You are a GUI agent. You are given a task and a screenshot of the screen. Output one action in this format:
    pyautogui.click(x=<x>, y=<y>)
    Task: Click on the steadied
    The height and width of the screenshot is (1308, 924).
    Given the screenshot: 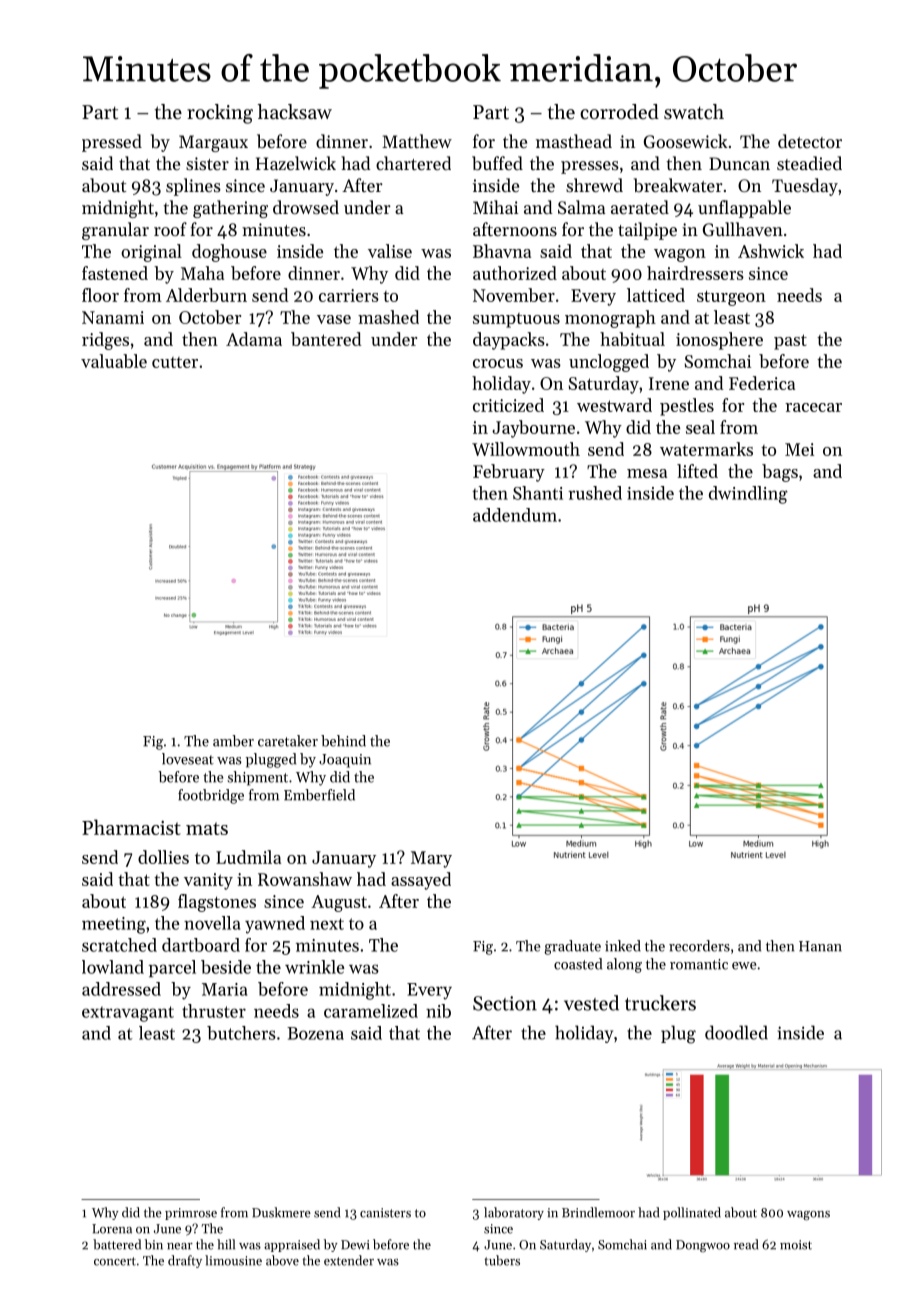 What is the action you would take?
    pyautogui.click(x=809, y=163)
